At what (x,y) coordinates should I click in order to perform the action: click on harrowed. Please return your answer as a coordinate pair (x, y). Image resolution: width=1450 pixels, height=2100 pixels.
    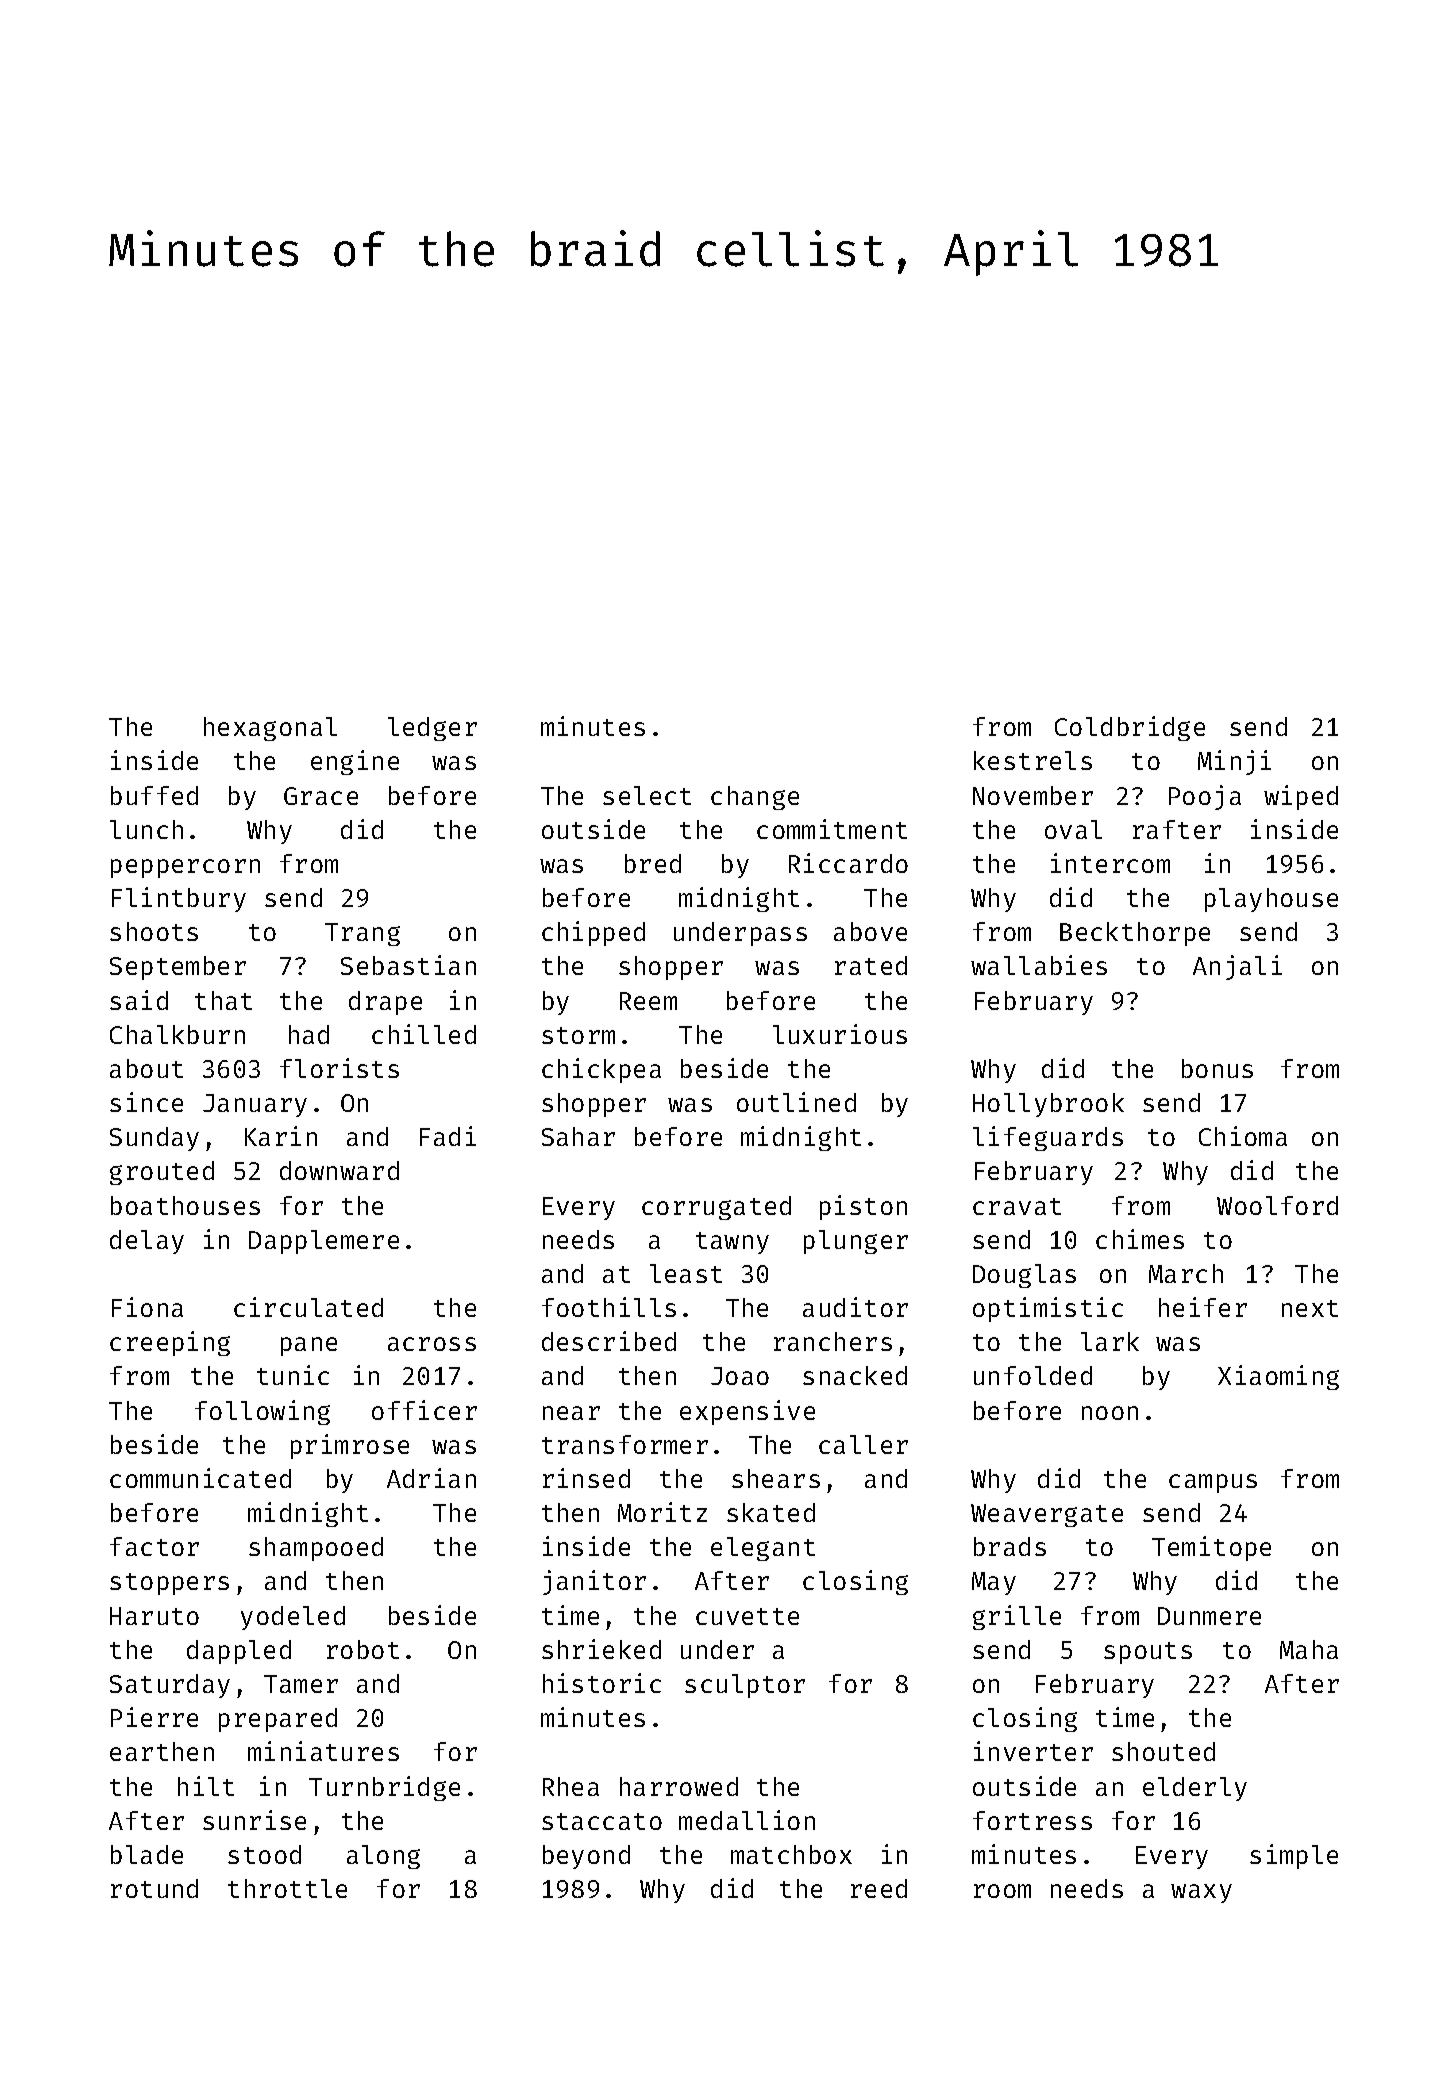
    Looking at the image, I should click on (679, 1786).
